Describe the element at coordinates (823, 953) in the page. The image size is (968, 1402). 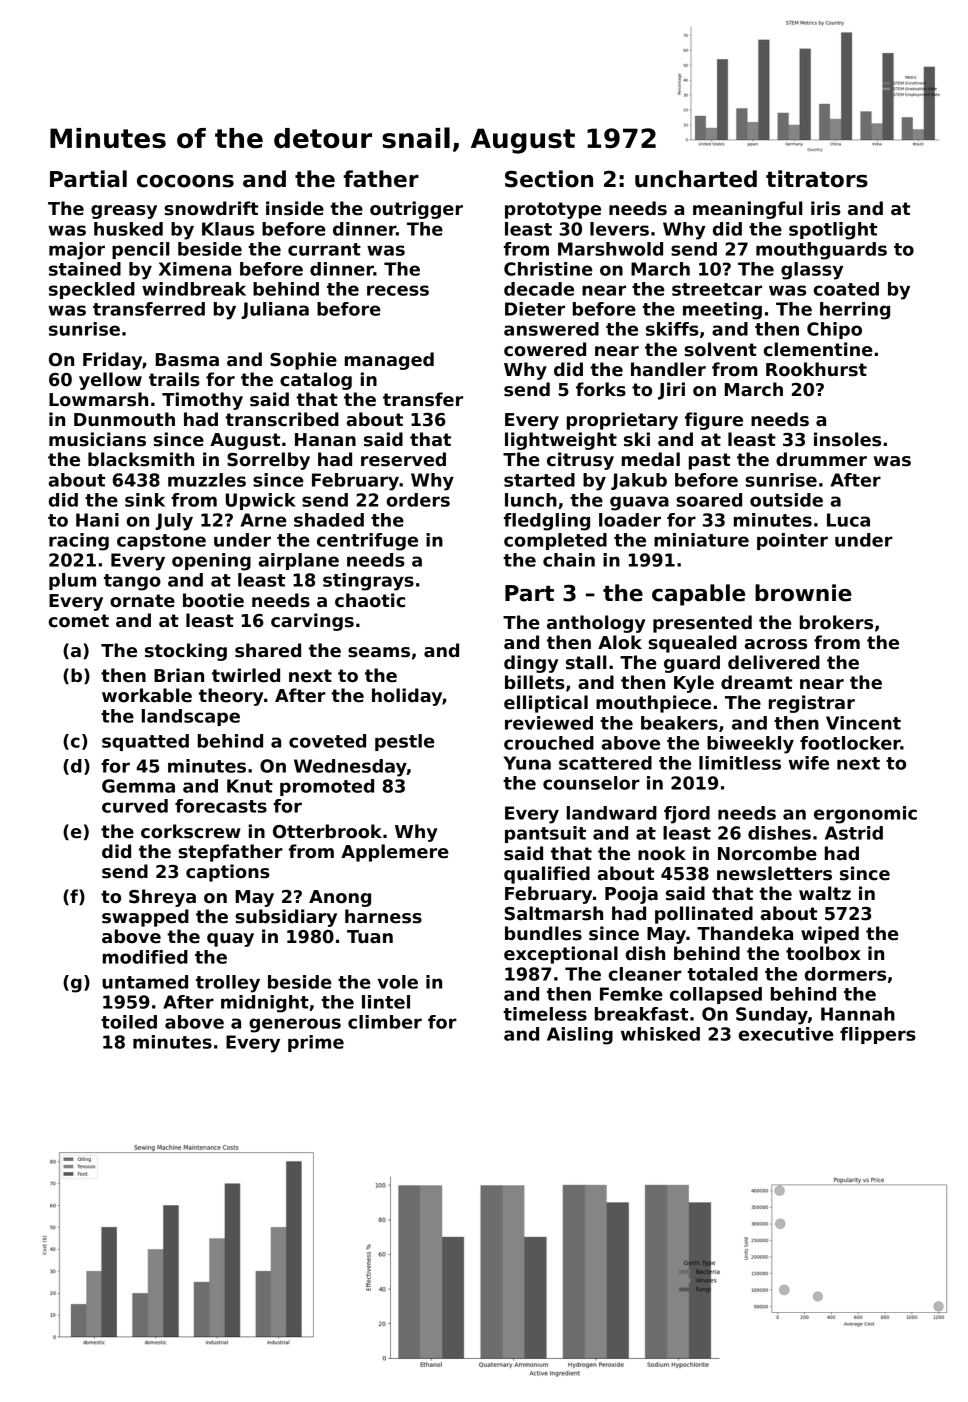
I see `toolbox` at that location.
